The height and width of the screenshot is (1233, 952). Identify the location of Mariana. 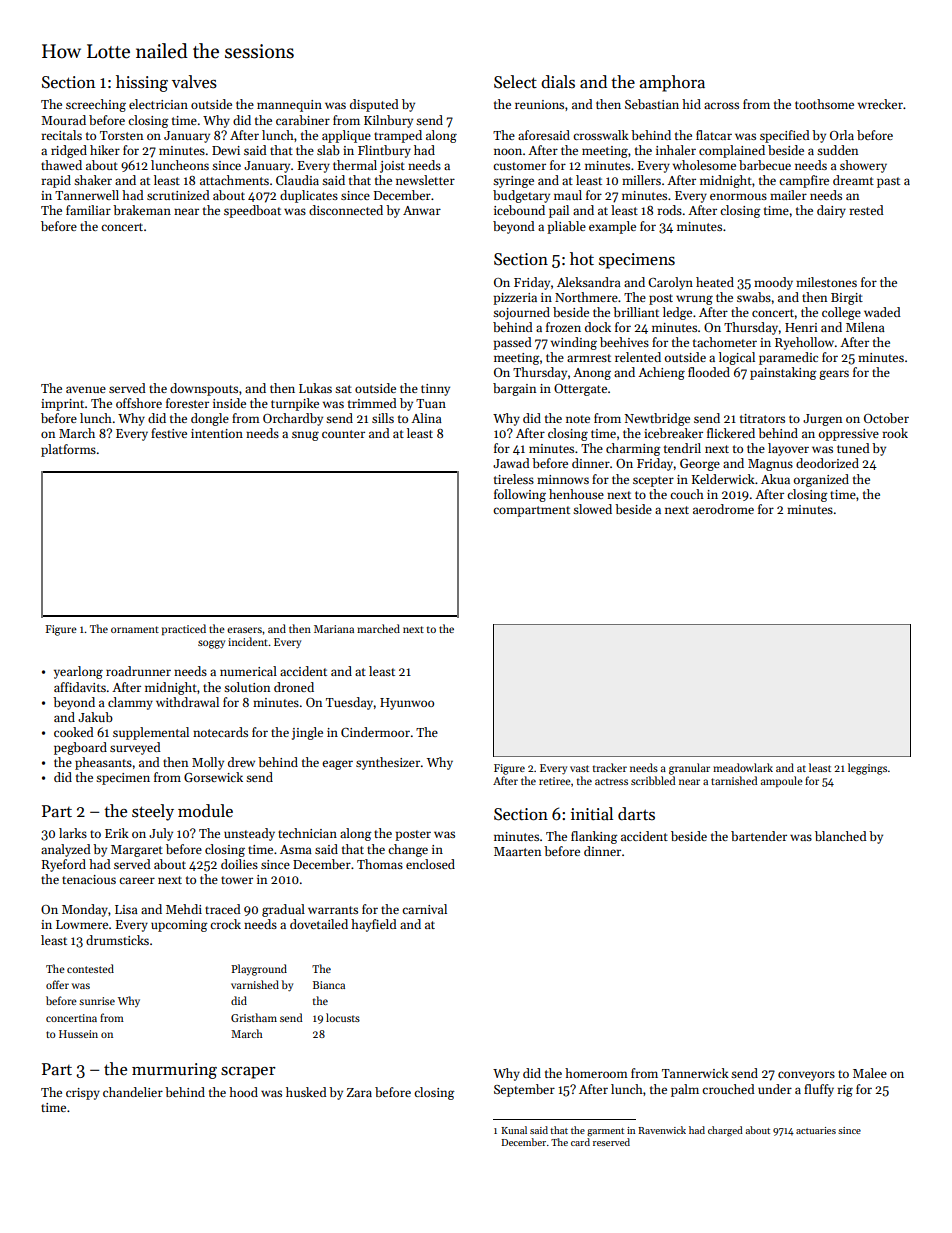
(334, 629).
